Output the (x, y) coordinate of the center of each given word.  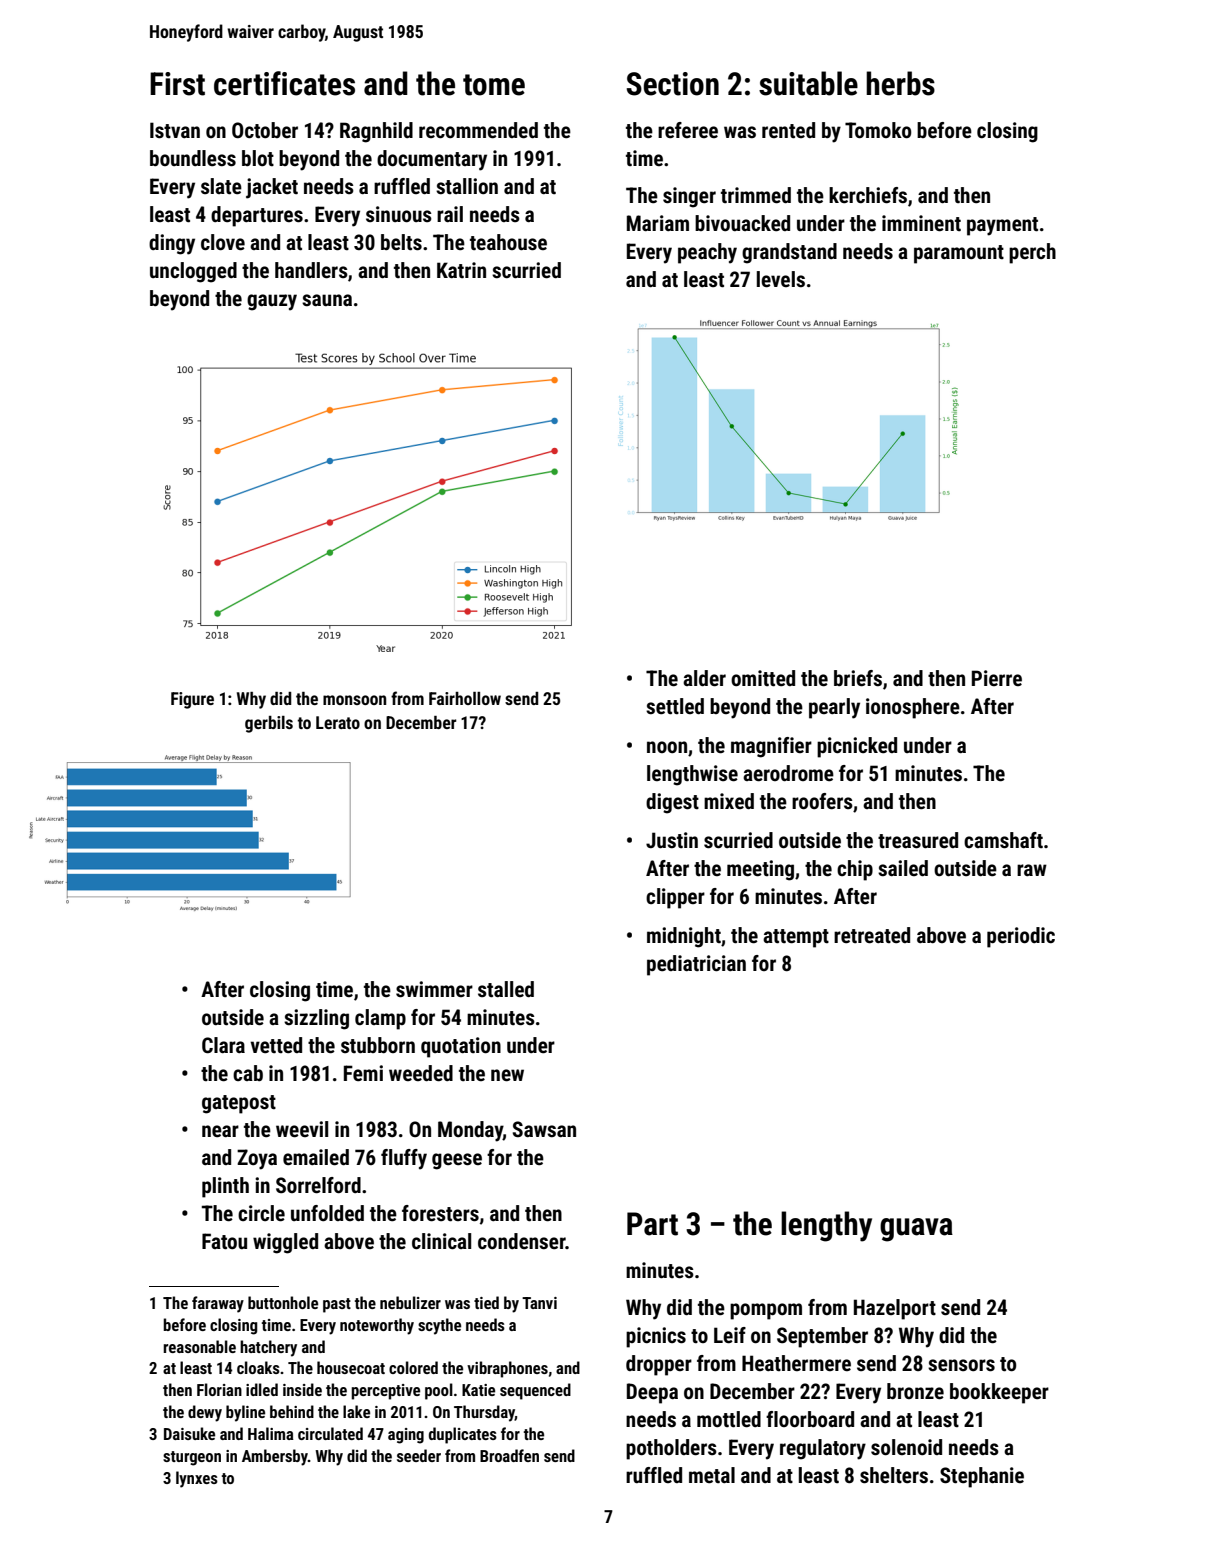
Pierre (997, 678)
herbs (900, 83)
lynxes (197, 1479)
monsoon (354, 700)
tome (494, 85)
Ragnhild (376, 132)
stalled (506, 989)
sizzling (316, 1019)
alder (704, 678)
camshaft (1003, 840)
